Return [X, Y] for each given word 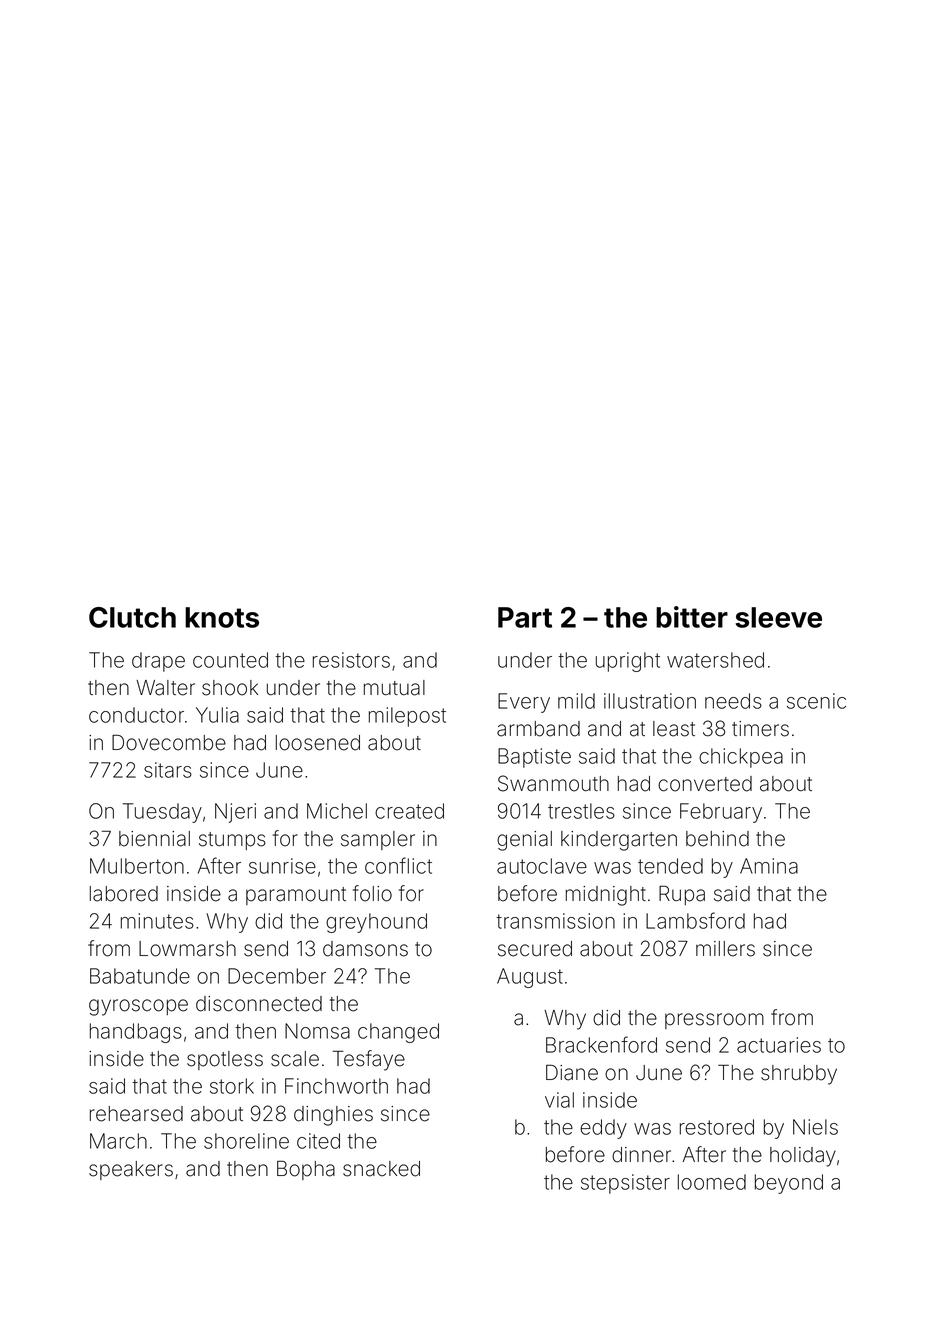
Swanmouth [553, 783]
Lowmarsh [187, 949]
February [721, 813]
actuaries [779, 1045]
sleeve [778, 617]
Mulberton [137, 866]
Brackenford [601, 1044]
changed [398, 1033]
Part [525, 617]
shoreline [246, 1141]
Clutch [132, 617]
